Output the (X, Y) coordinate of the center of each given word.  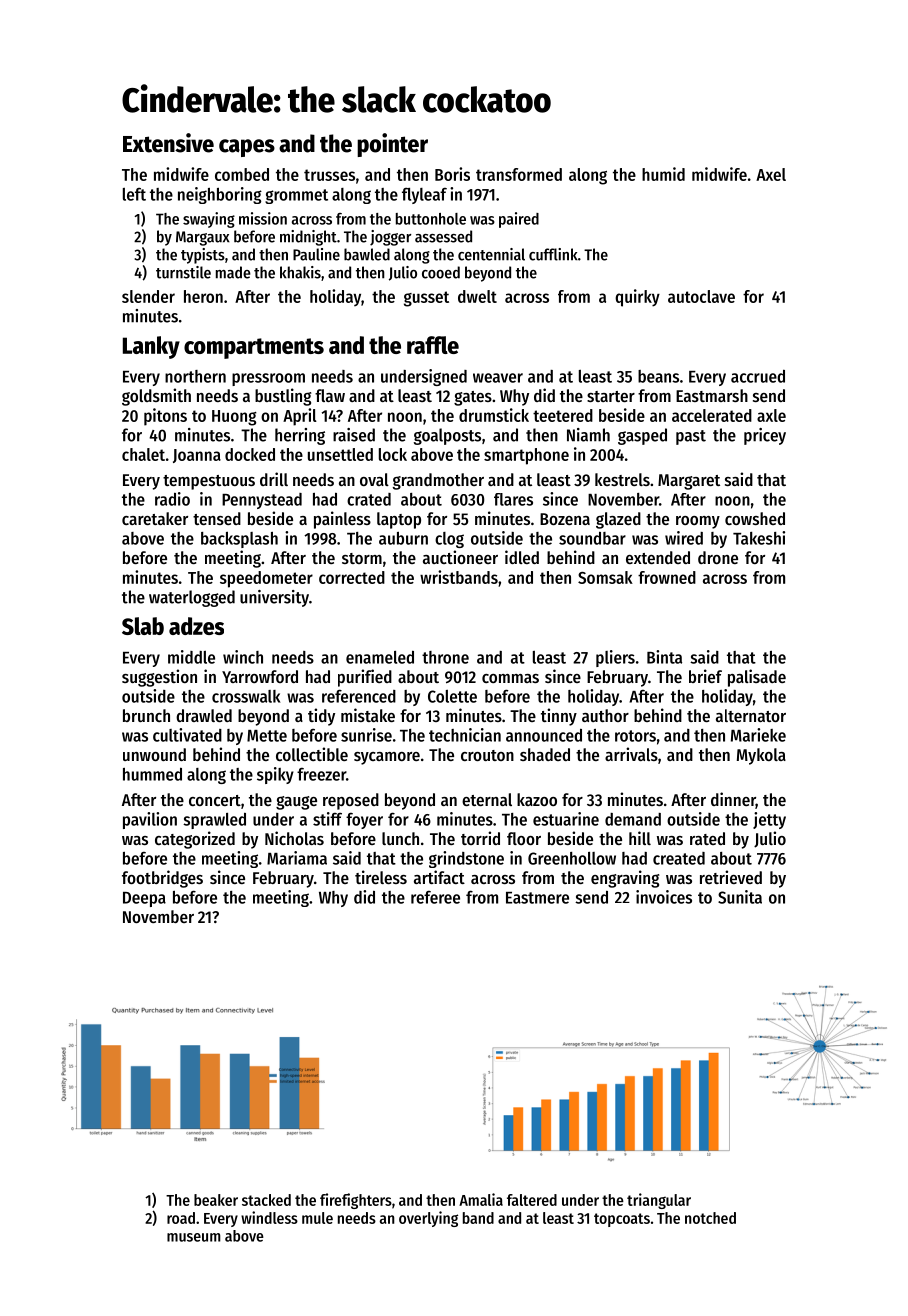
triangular (659, 1201)
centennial (491, 254)
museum (194, 1237)
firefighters (356, 1201)
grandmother (438, 481)
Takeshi (759, 538)
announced (544, 735)
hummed (152, 774)
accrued (758, 376)
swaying (209, 220)
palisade (757, 678)
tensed (217, 518)
